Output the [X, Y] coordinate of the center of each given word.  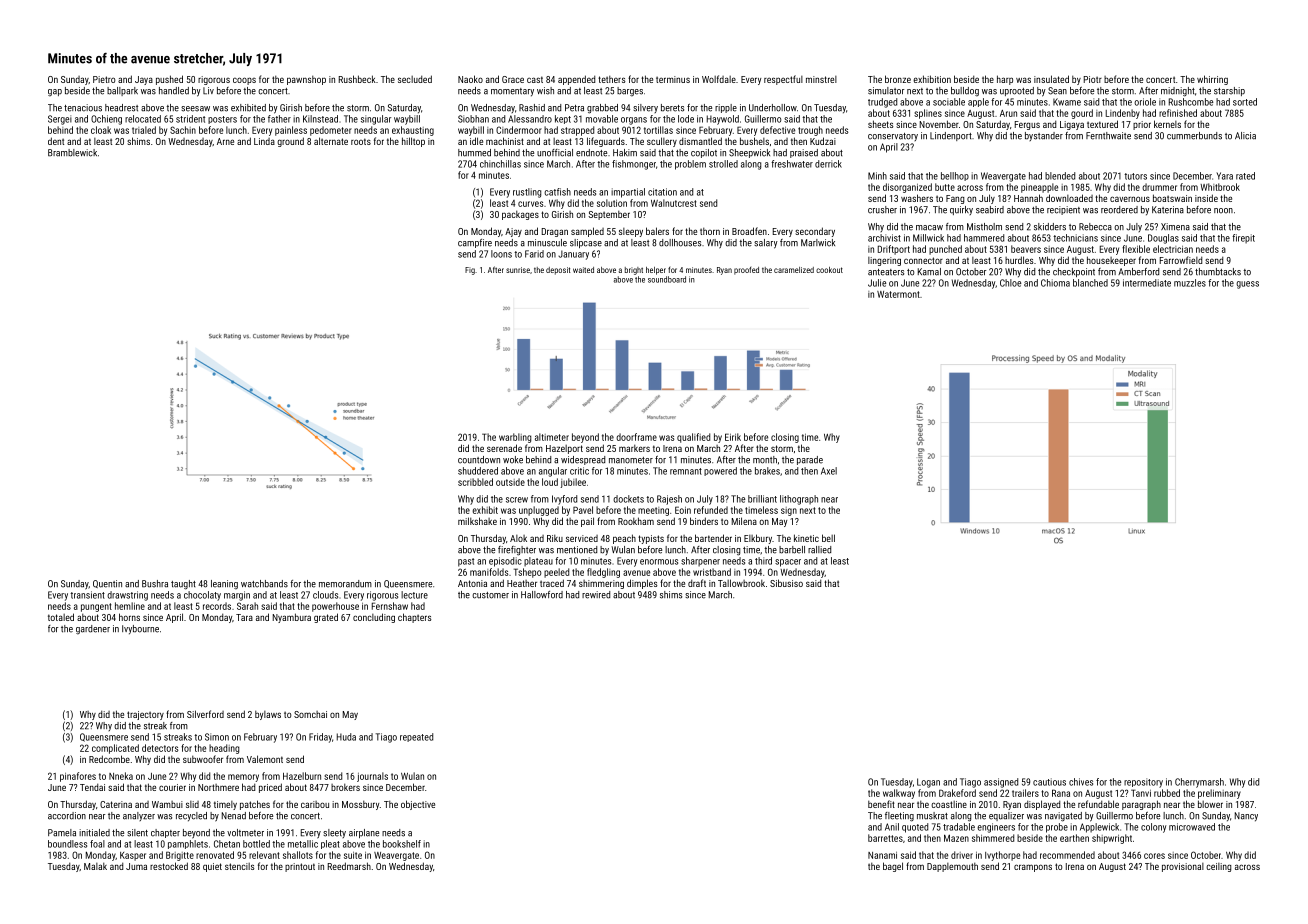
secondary [815, 232]
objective [418, 805]
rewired [596, 595]
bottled [256, 844]
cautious [1049, 782]
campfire [475, 243]
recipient [1063, 210]
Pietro [104, 79]
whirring [1212, 80]
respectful [783, 80]
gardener [93, 630]
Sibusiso [786, 583]
